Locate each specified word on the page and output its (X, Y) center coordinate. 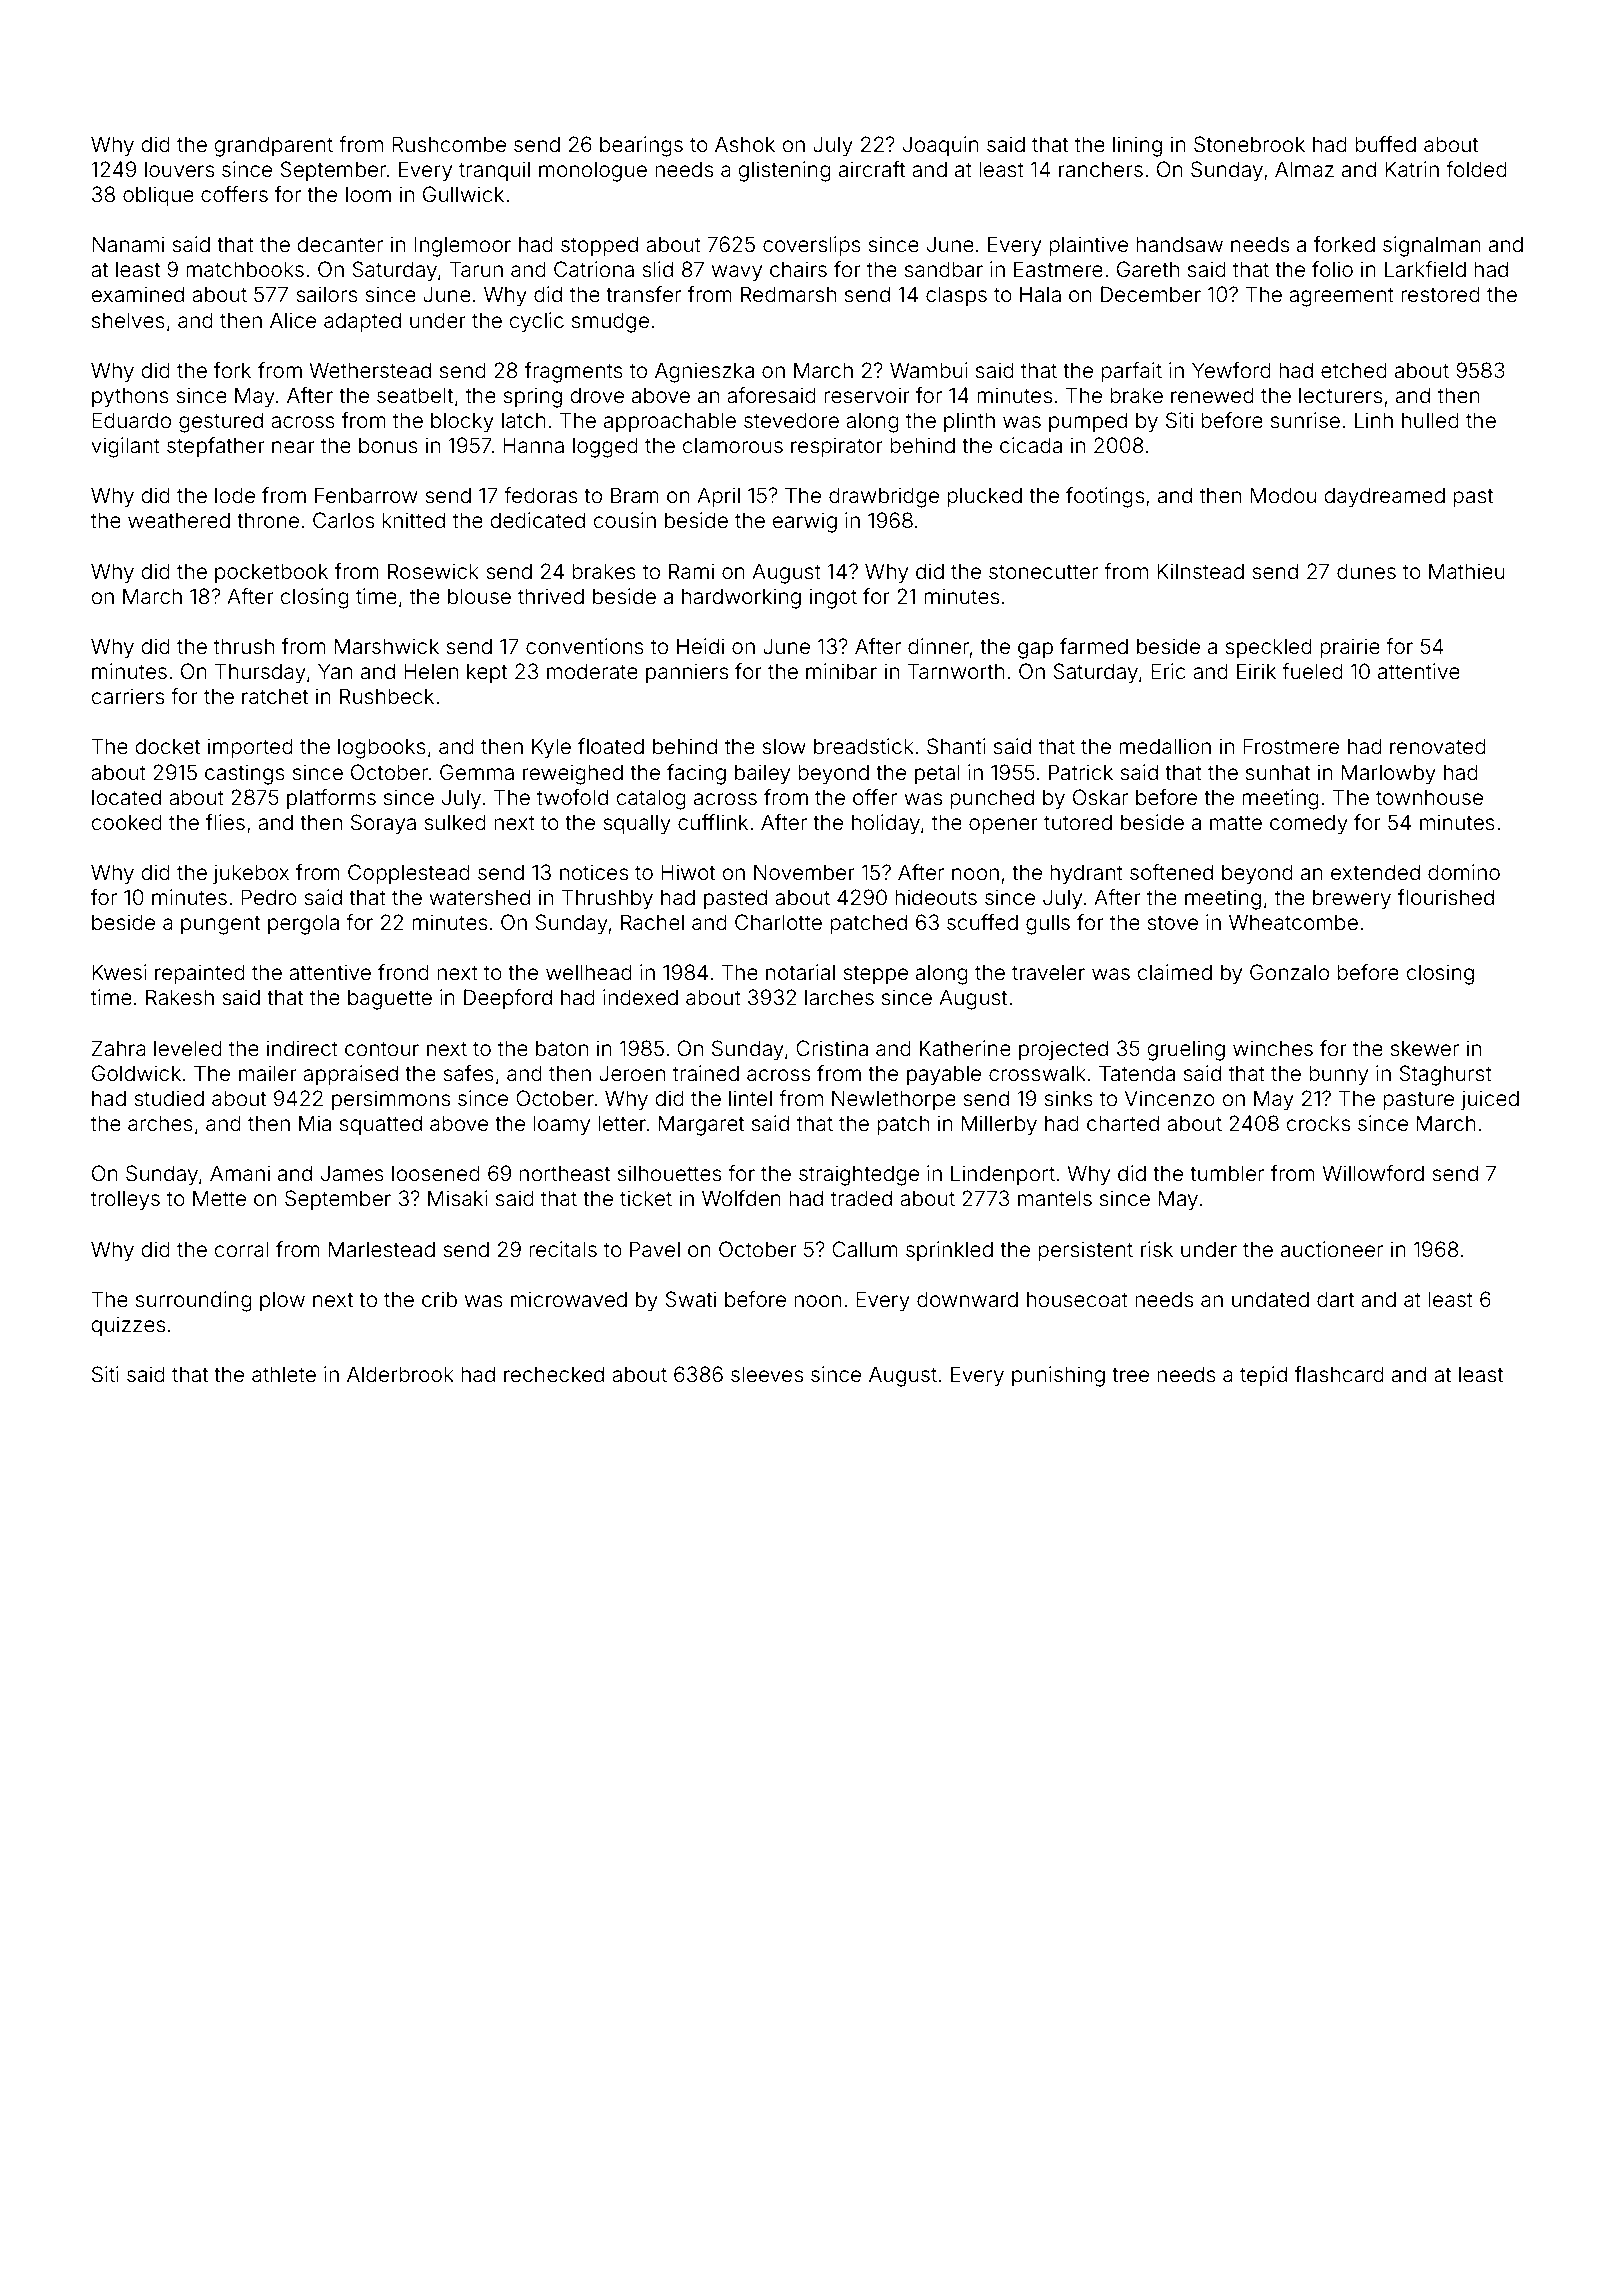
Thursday (260, 673)
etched (1354, 370)
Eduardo (131, 420)
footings (1105, 497)
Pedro (269, 897)
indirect (302, 1048)
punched (992, 799)
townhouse (1429, 797)
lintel (750, 1098)
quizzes (128, 1326)
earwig (804, 522)
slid (657, 269)
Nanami (128, 244)
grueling (1186, 1050)
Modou (1283, 495)
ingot (833, 598)
